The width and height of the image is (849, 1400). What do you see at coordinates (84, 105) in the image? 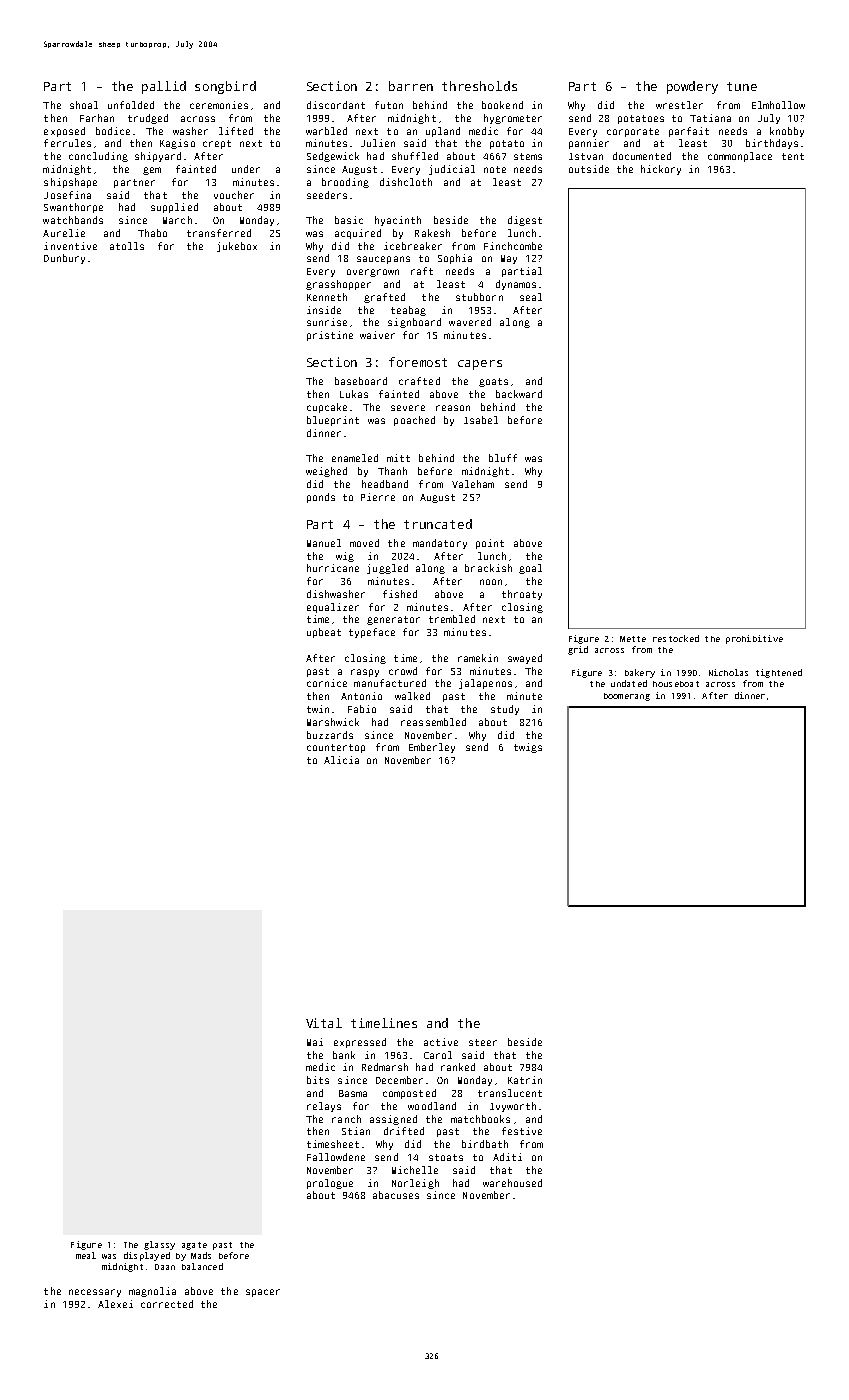
I see `shoal` at bounding box center [84, 105].
